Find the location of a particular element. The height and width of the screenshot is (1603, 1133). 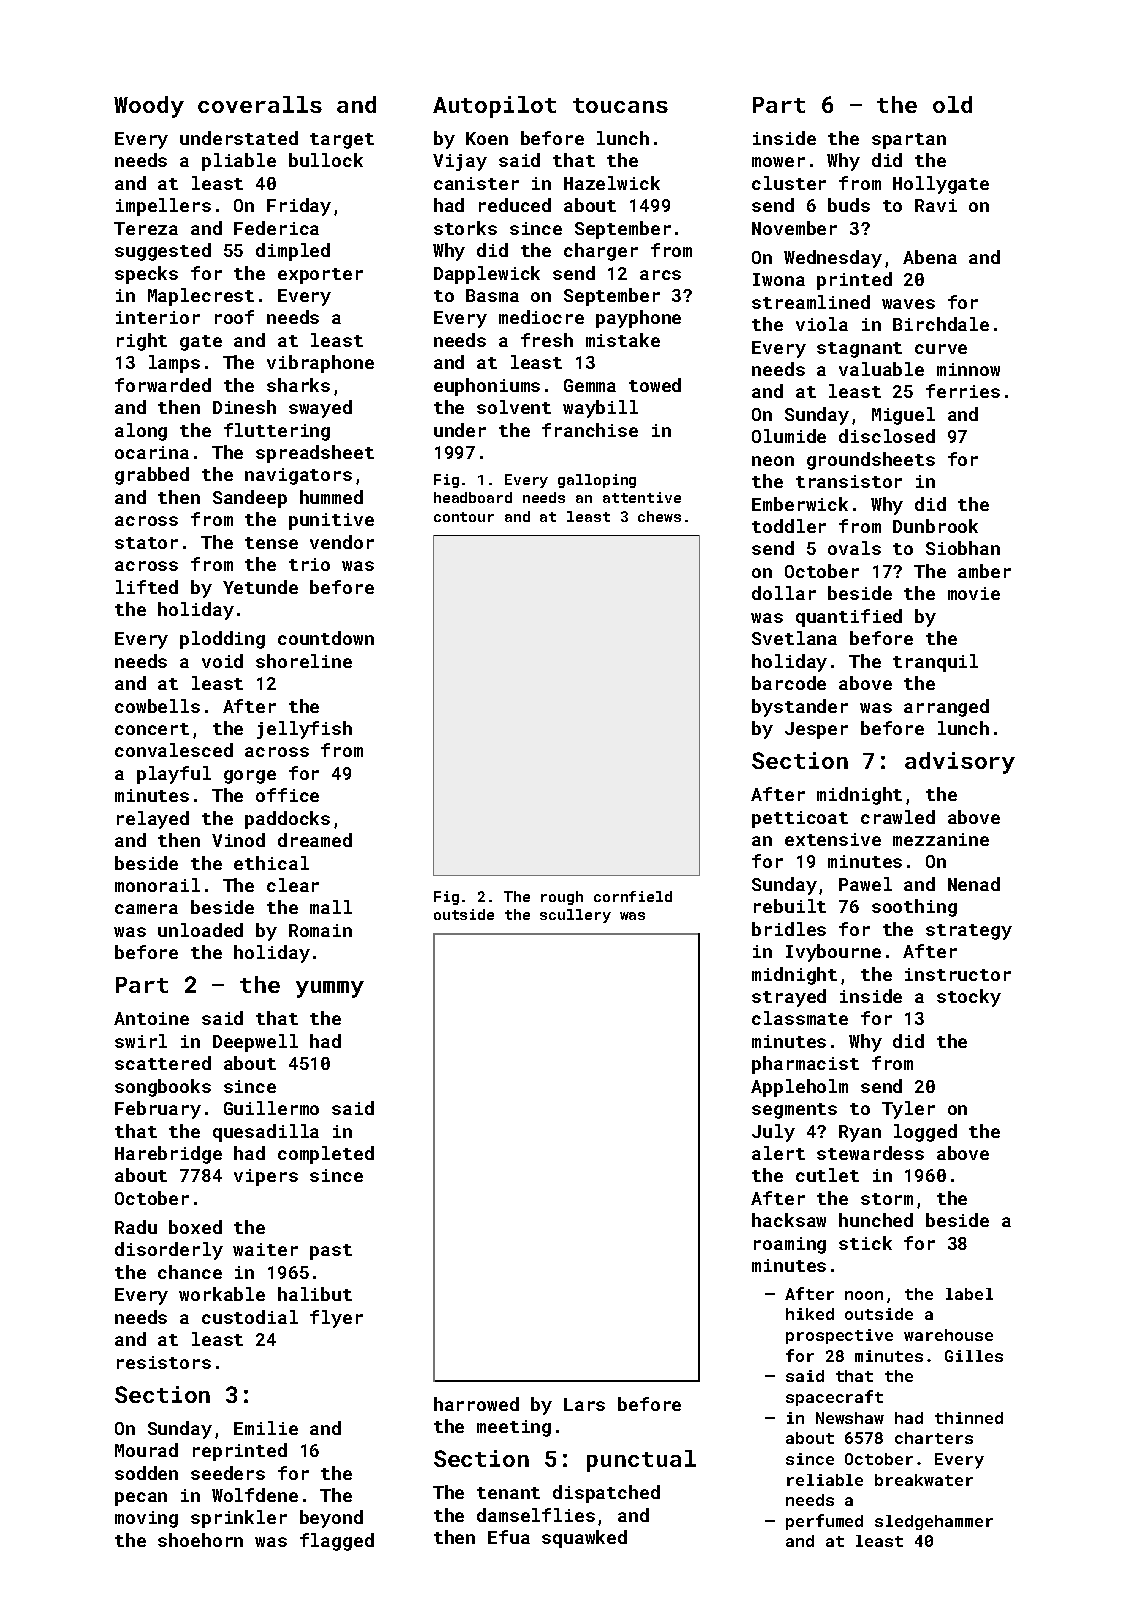

charger is located at coordinates (601, 252).
